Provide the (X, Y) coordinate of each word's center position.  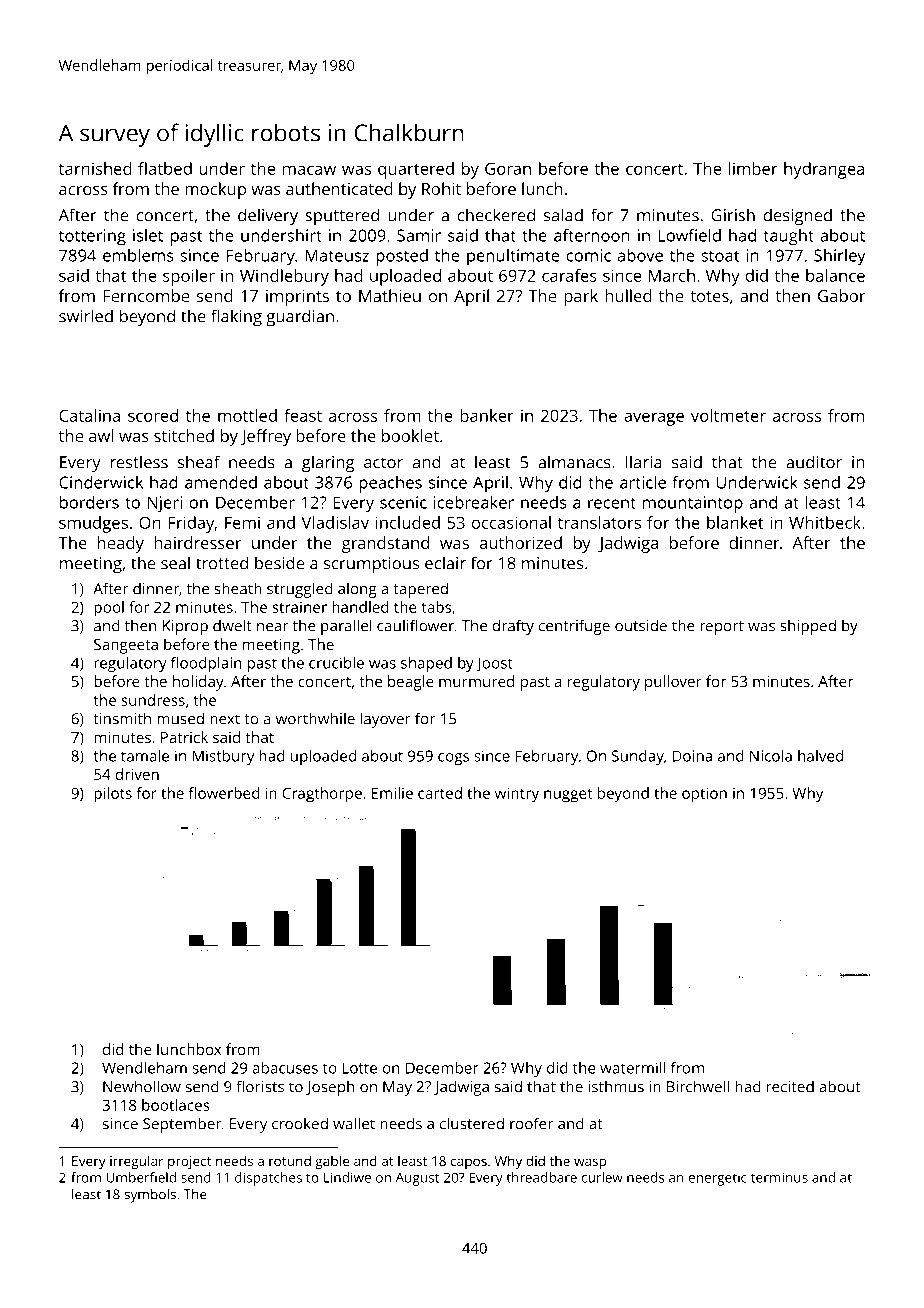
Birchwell (698, 1086)
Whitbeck (825, 522)
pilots (113, 795)
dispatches (268, 1179)
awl (101, 435)
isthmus (616, 1086)
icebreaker (474, 502)
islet (148, 235)
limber (753, 168)
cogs (453, 759)
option (704, 795)
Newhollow (142, 1086)
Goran (508, 168)
